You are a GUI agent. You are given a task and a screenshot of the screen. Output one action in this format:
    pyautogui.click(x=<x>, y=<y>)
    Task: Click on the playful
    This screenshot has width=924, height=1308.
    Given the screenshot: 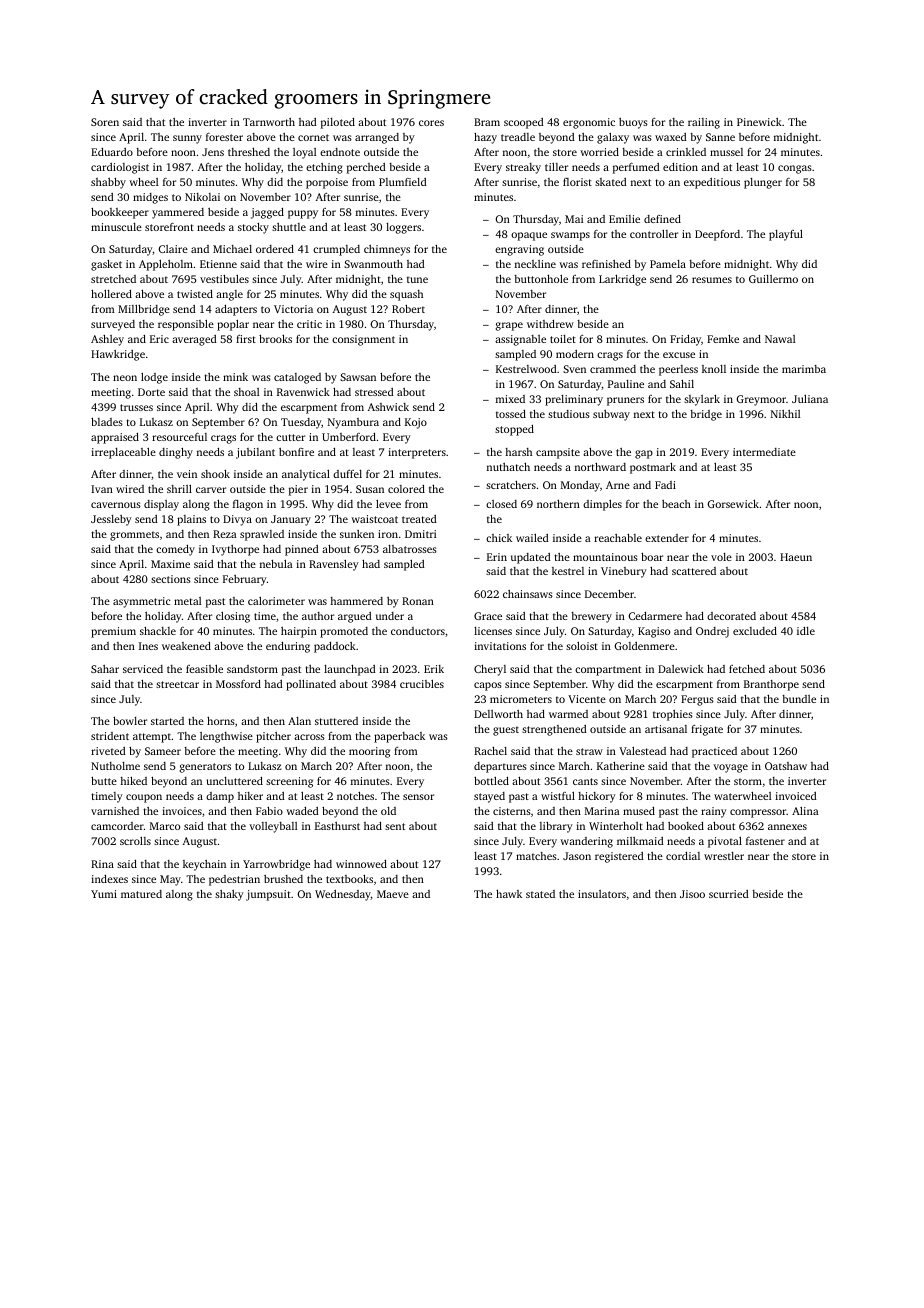 What is the action you would take?
    pyautogui.click(x=786, y=235)
